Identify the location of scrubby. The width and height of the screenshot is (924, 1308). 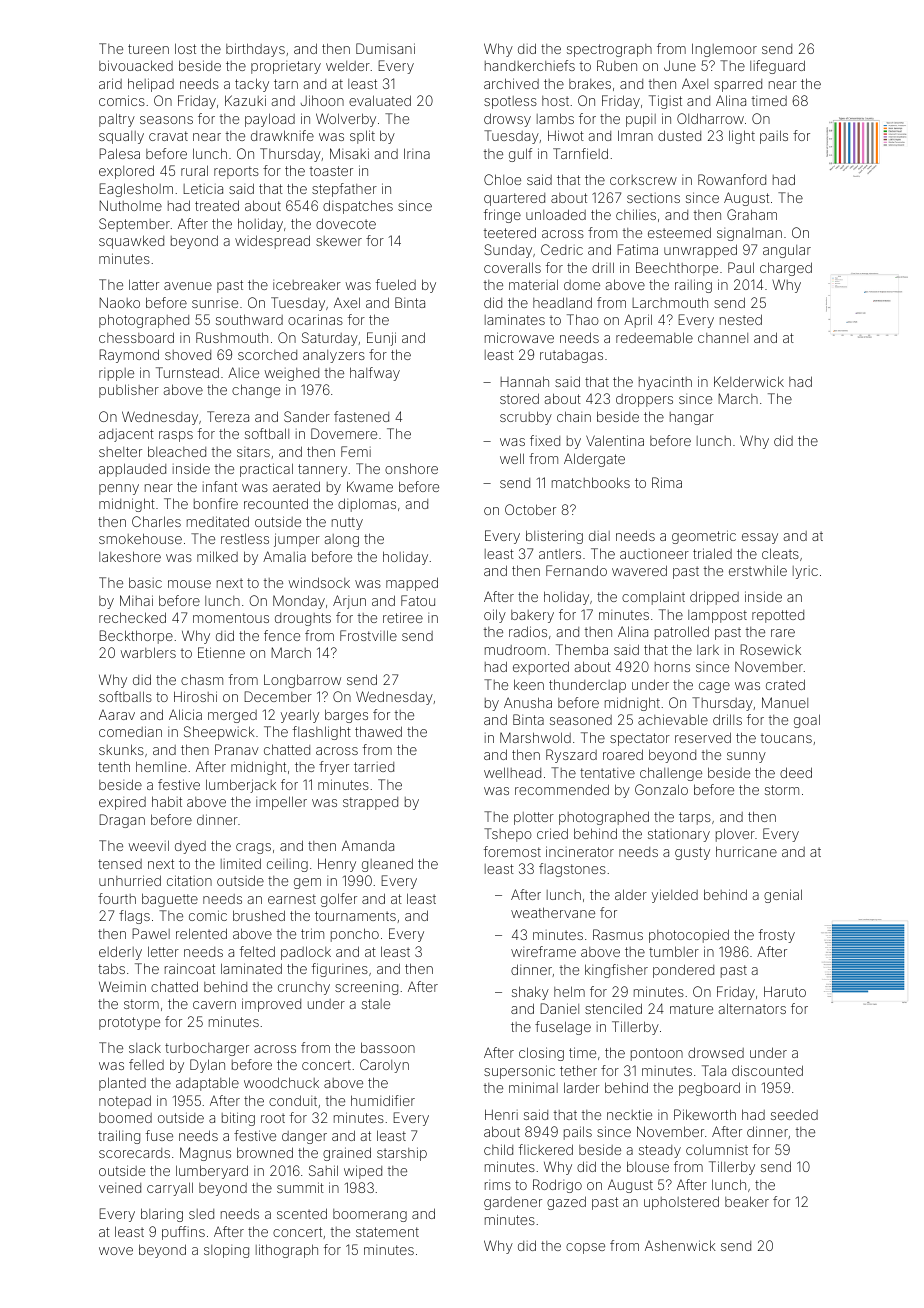
(526, 418).
